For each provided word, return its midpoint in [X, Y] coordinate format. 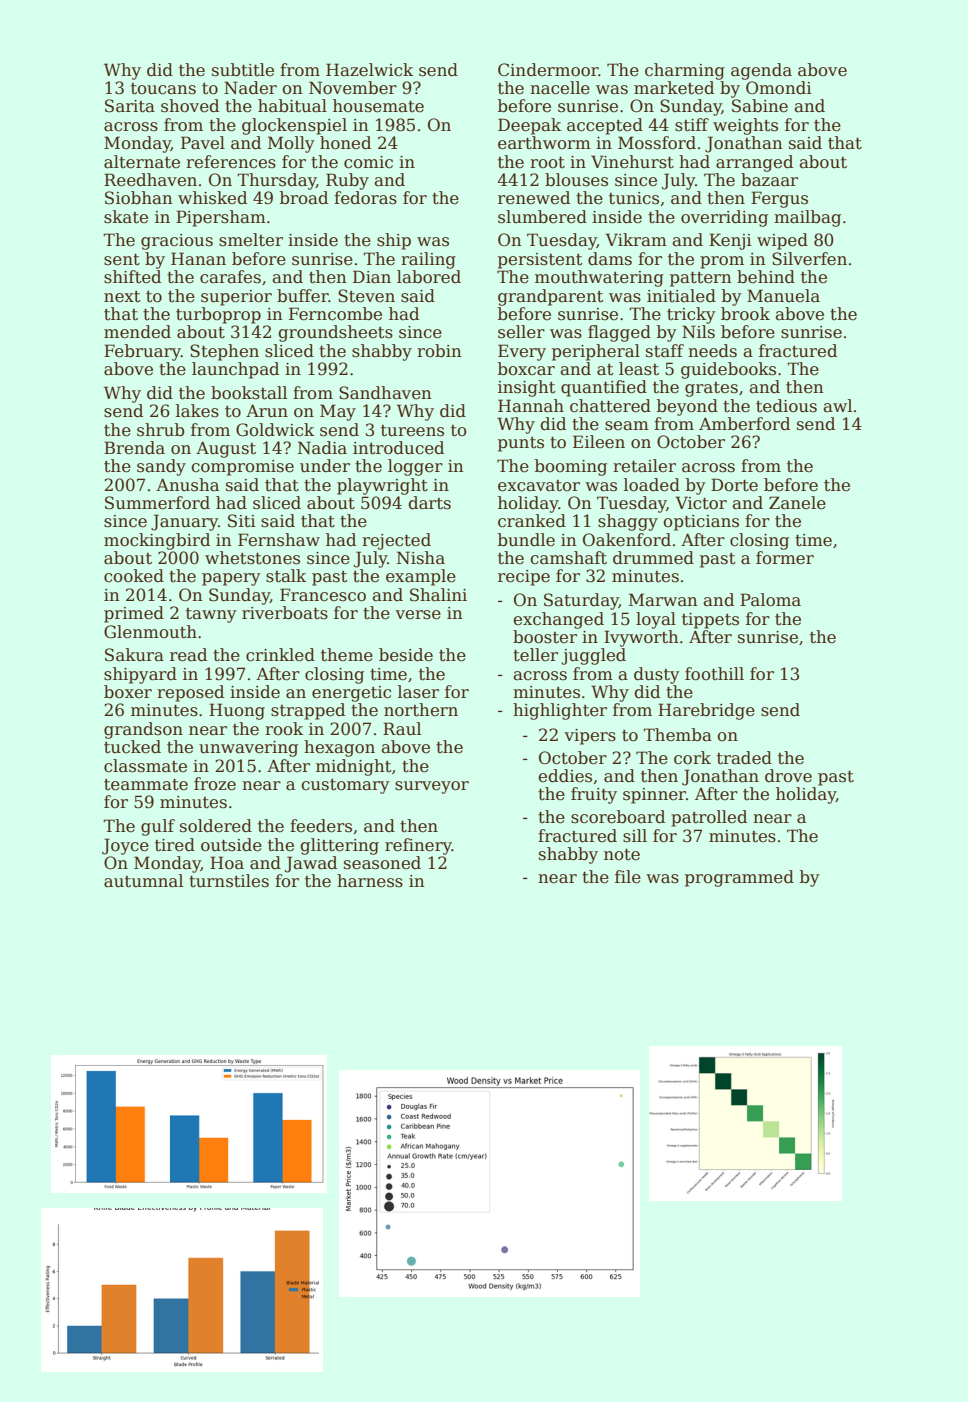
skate [126, 217]
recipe [524, 578]
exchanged [558, 620]
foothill [714, 674]
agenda [761, 71]
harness [370, 881]
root [547, 163]
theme [347, 655]
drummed [653, 558]
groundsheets [335, 333]
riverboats [285, 613]
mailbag [807, 218]
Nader [250, 88]
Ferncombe [335, 314]
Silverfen [809, 259]
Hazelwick [369, 70]
